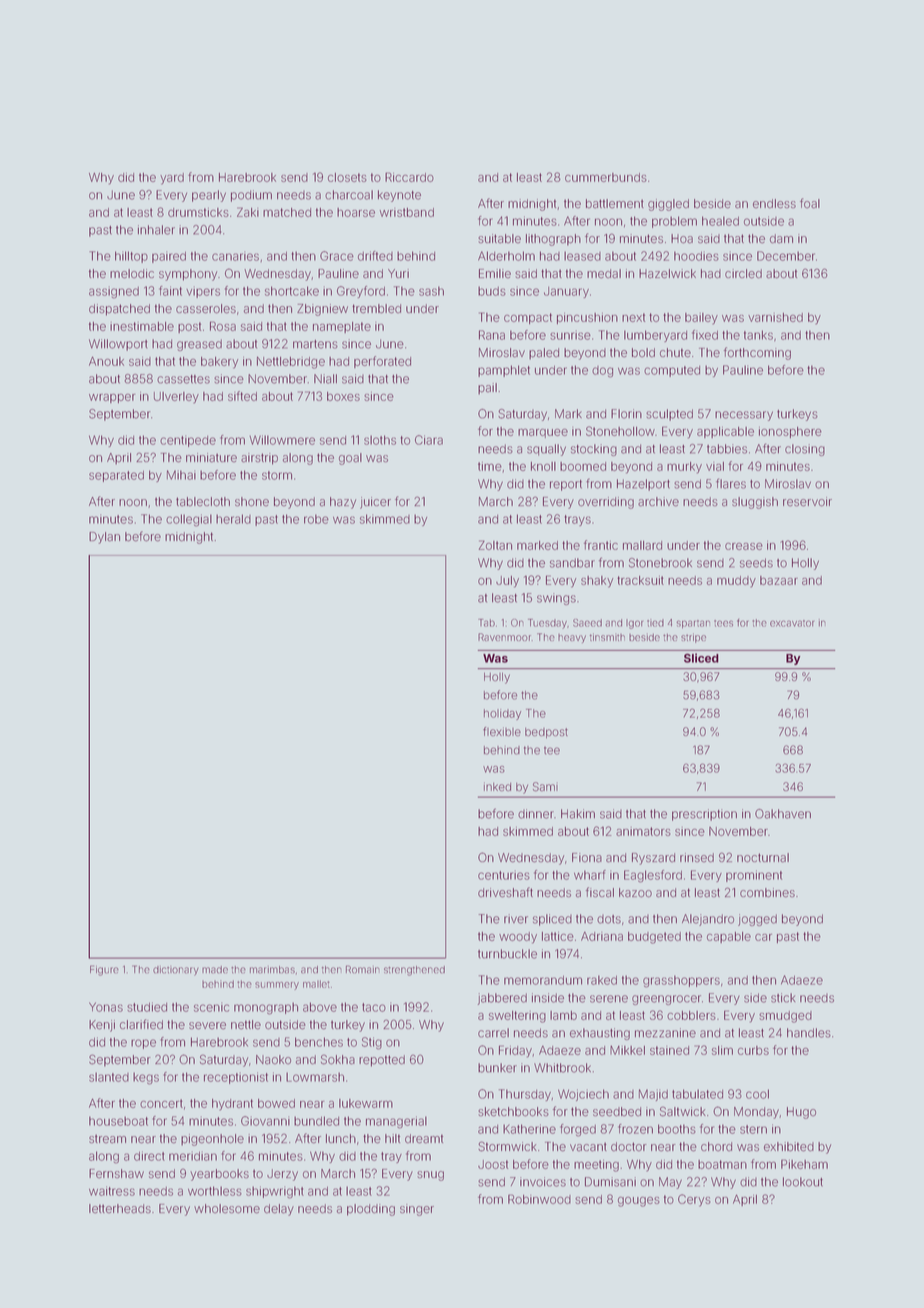 This document has width=924, height=1308. I want to click on Joost, so click(493, 1164).
